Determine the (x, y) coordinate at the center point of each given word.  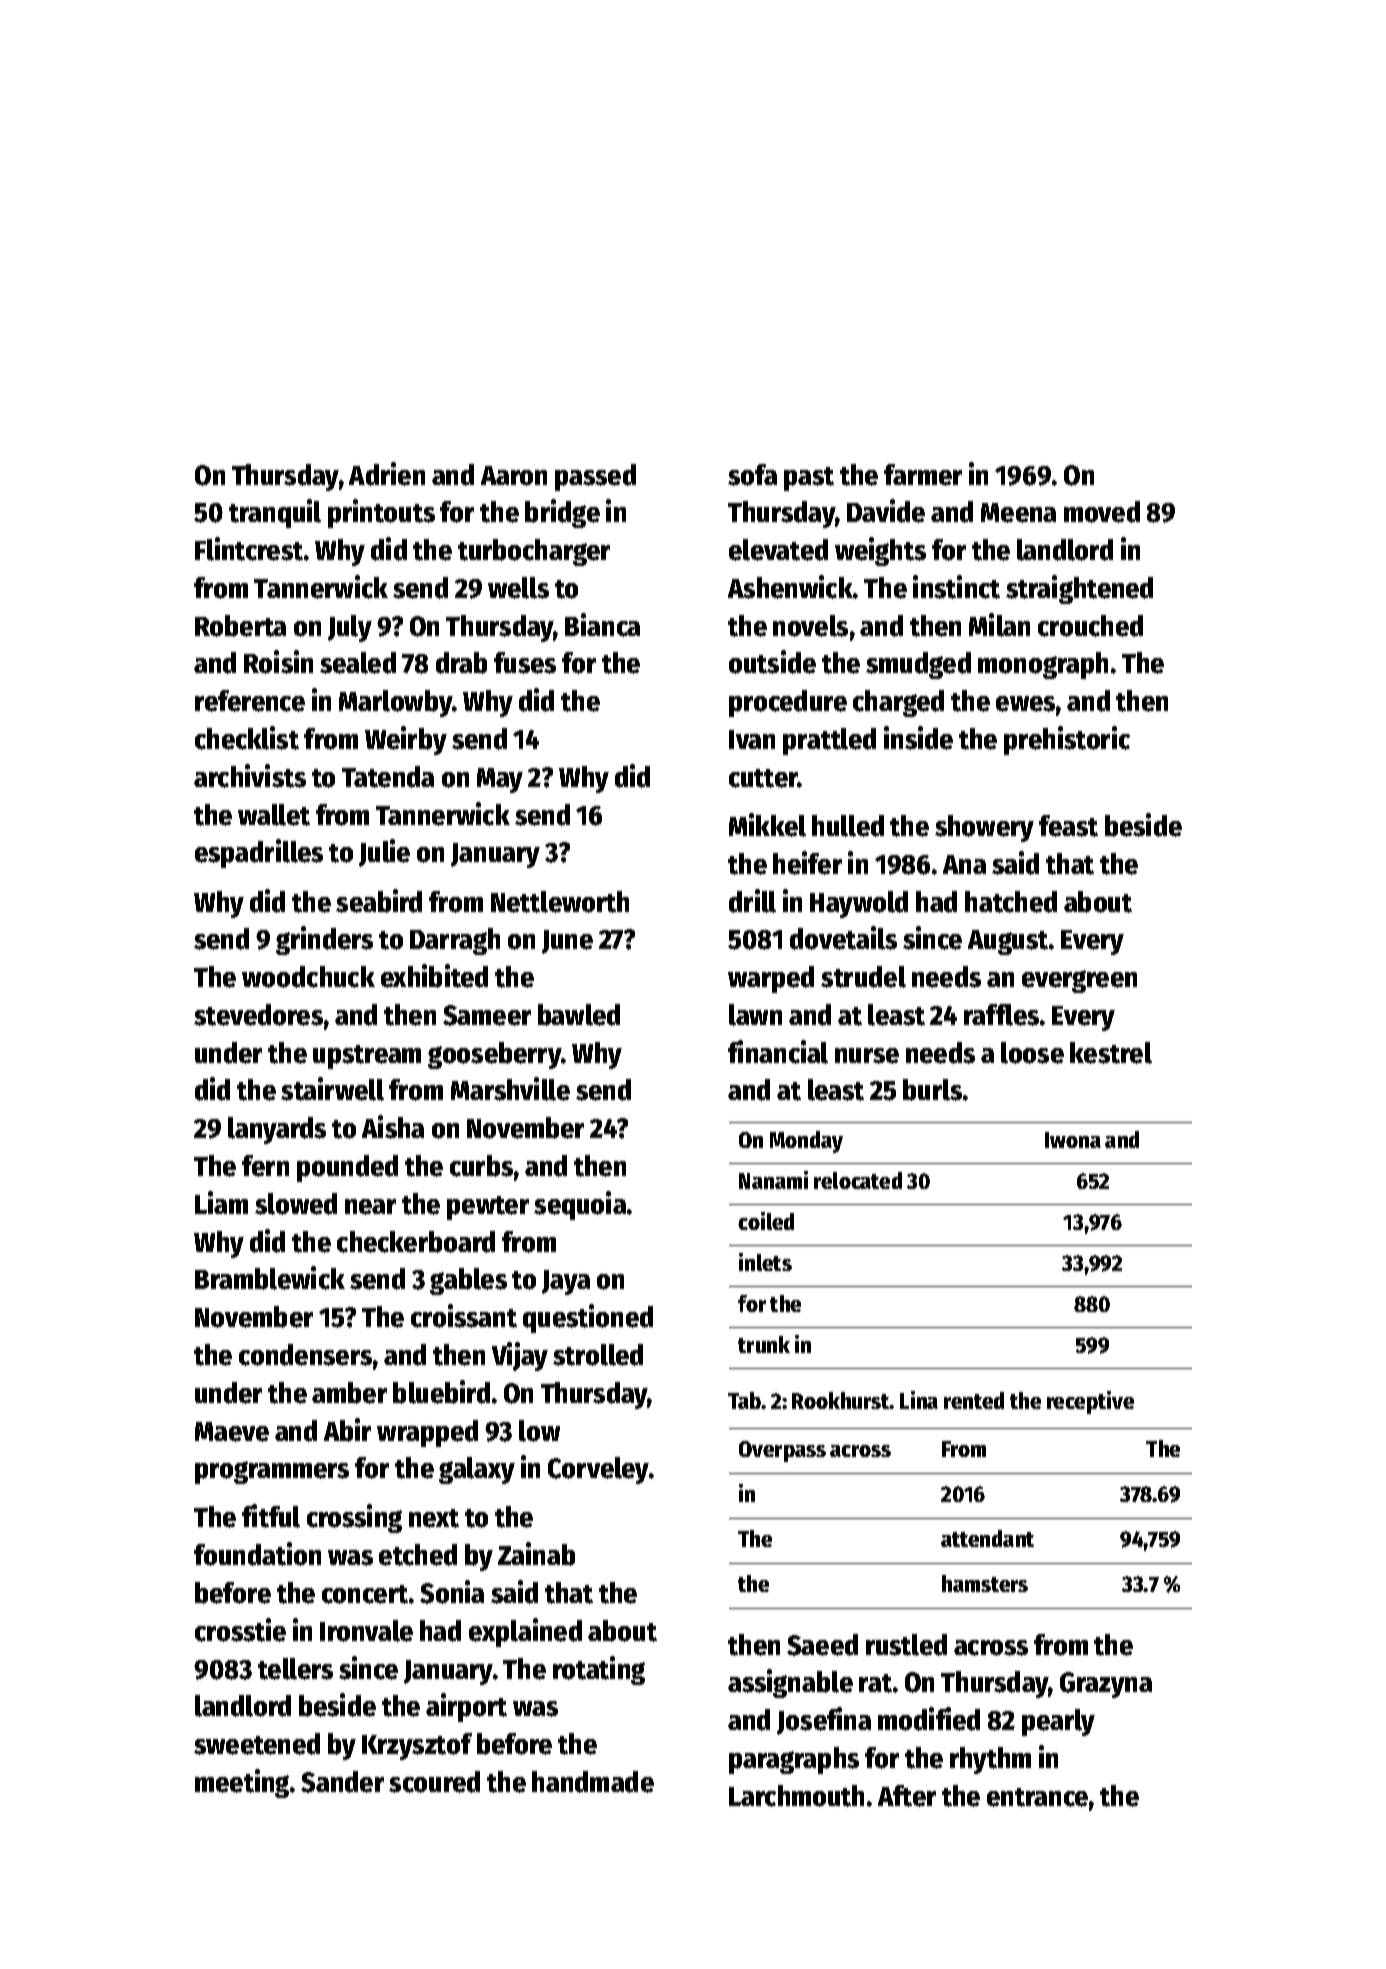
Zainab (536, 1554)
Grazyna (1106, 1685)
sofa (752, 475)
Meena (1018, 513)
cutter (763, 778)
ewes (1025, 704)
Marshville (510, 1089)
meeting (242, 1783)
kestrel (1111, 1053)
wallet (274, 815)
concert (365, 1594)
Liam (221, 1202)
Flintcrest (249, 549)
